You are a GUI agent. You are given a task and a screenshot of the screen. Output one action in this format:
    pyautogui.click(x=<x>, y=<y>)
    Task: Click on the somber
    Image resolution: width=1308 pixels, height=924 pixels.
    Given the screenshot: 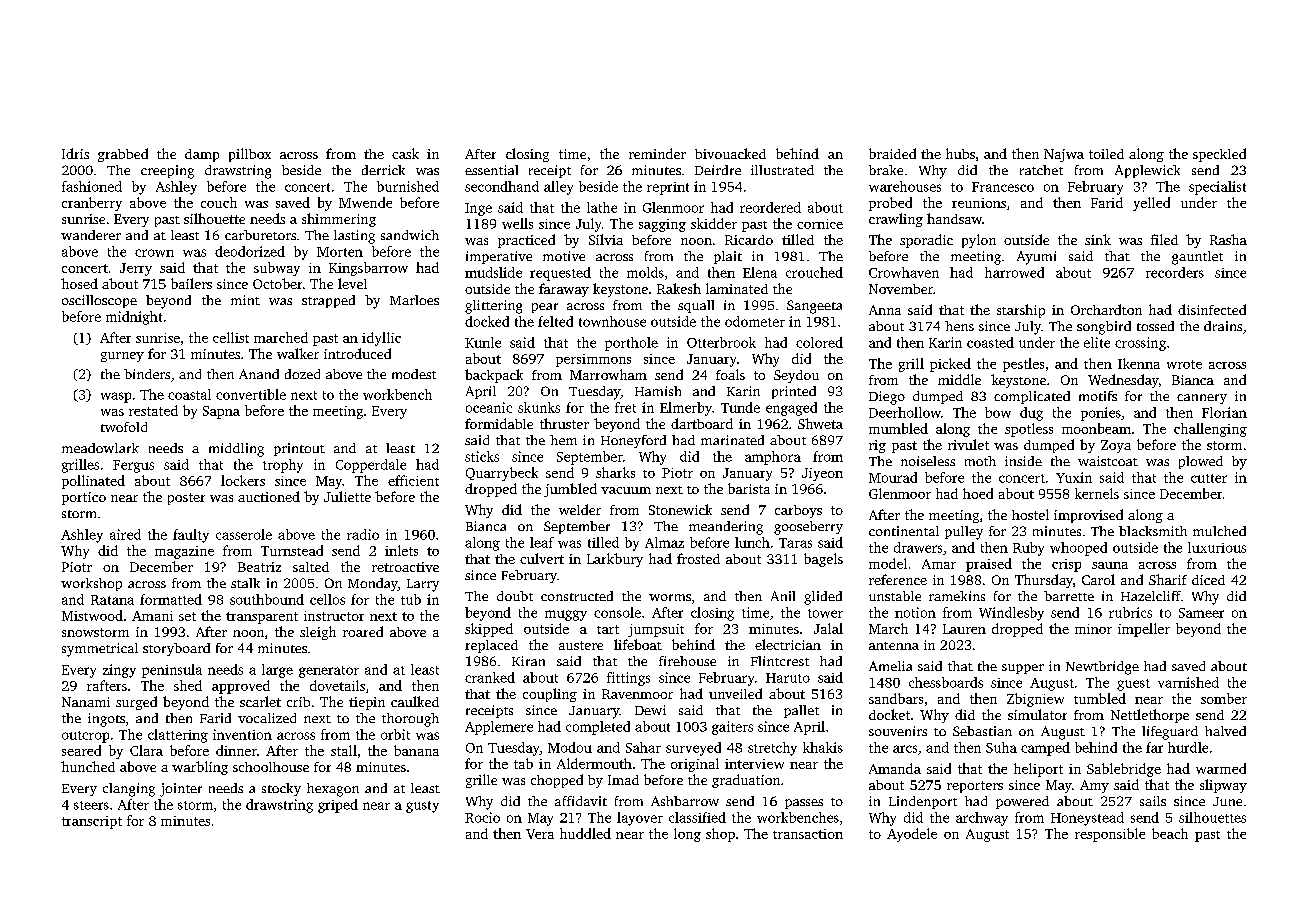 What is the action you would take?
    pyautogui.click(x=1224, y=698)
